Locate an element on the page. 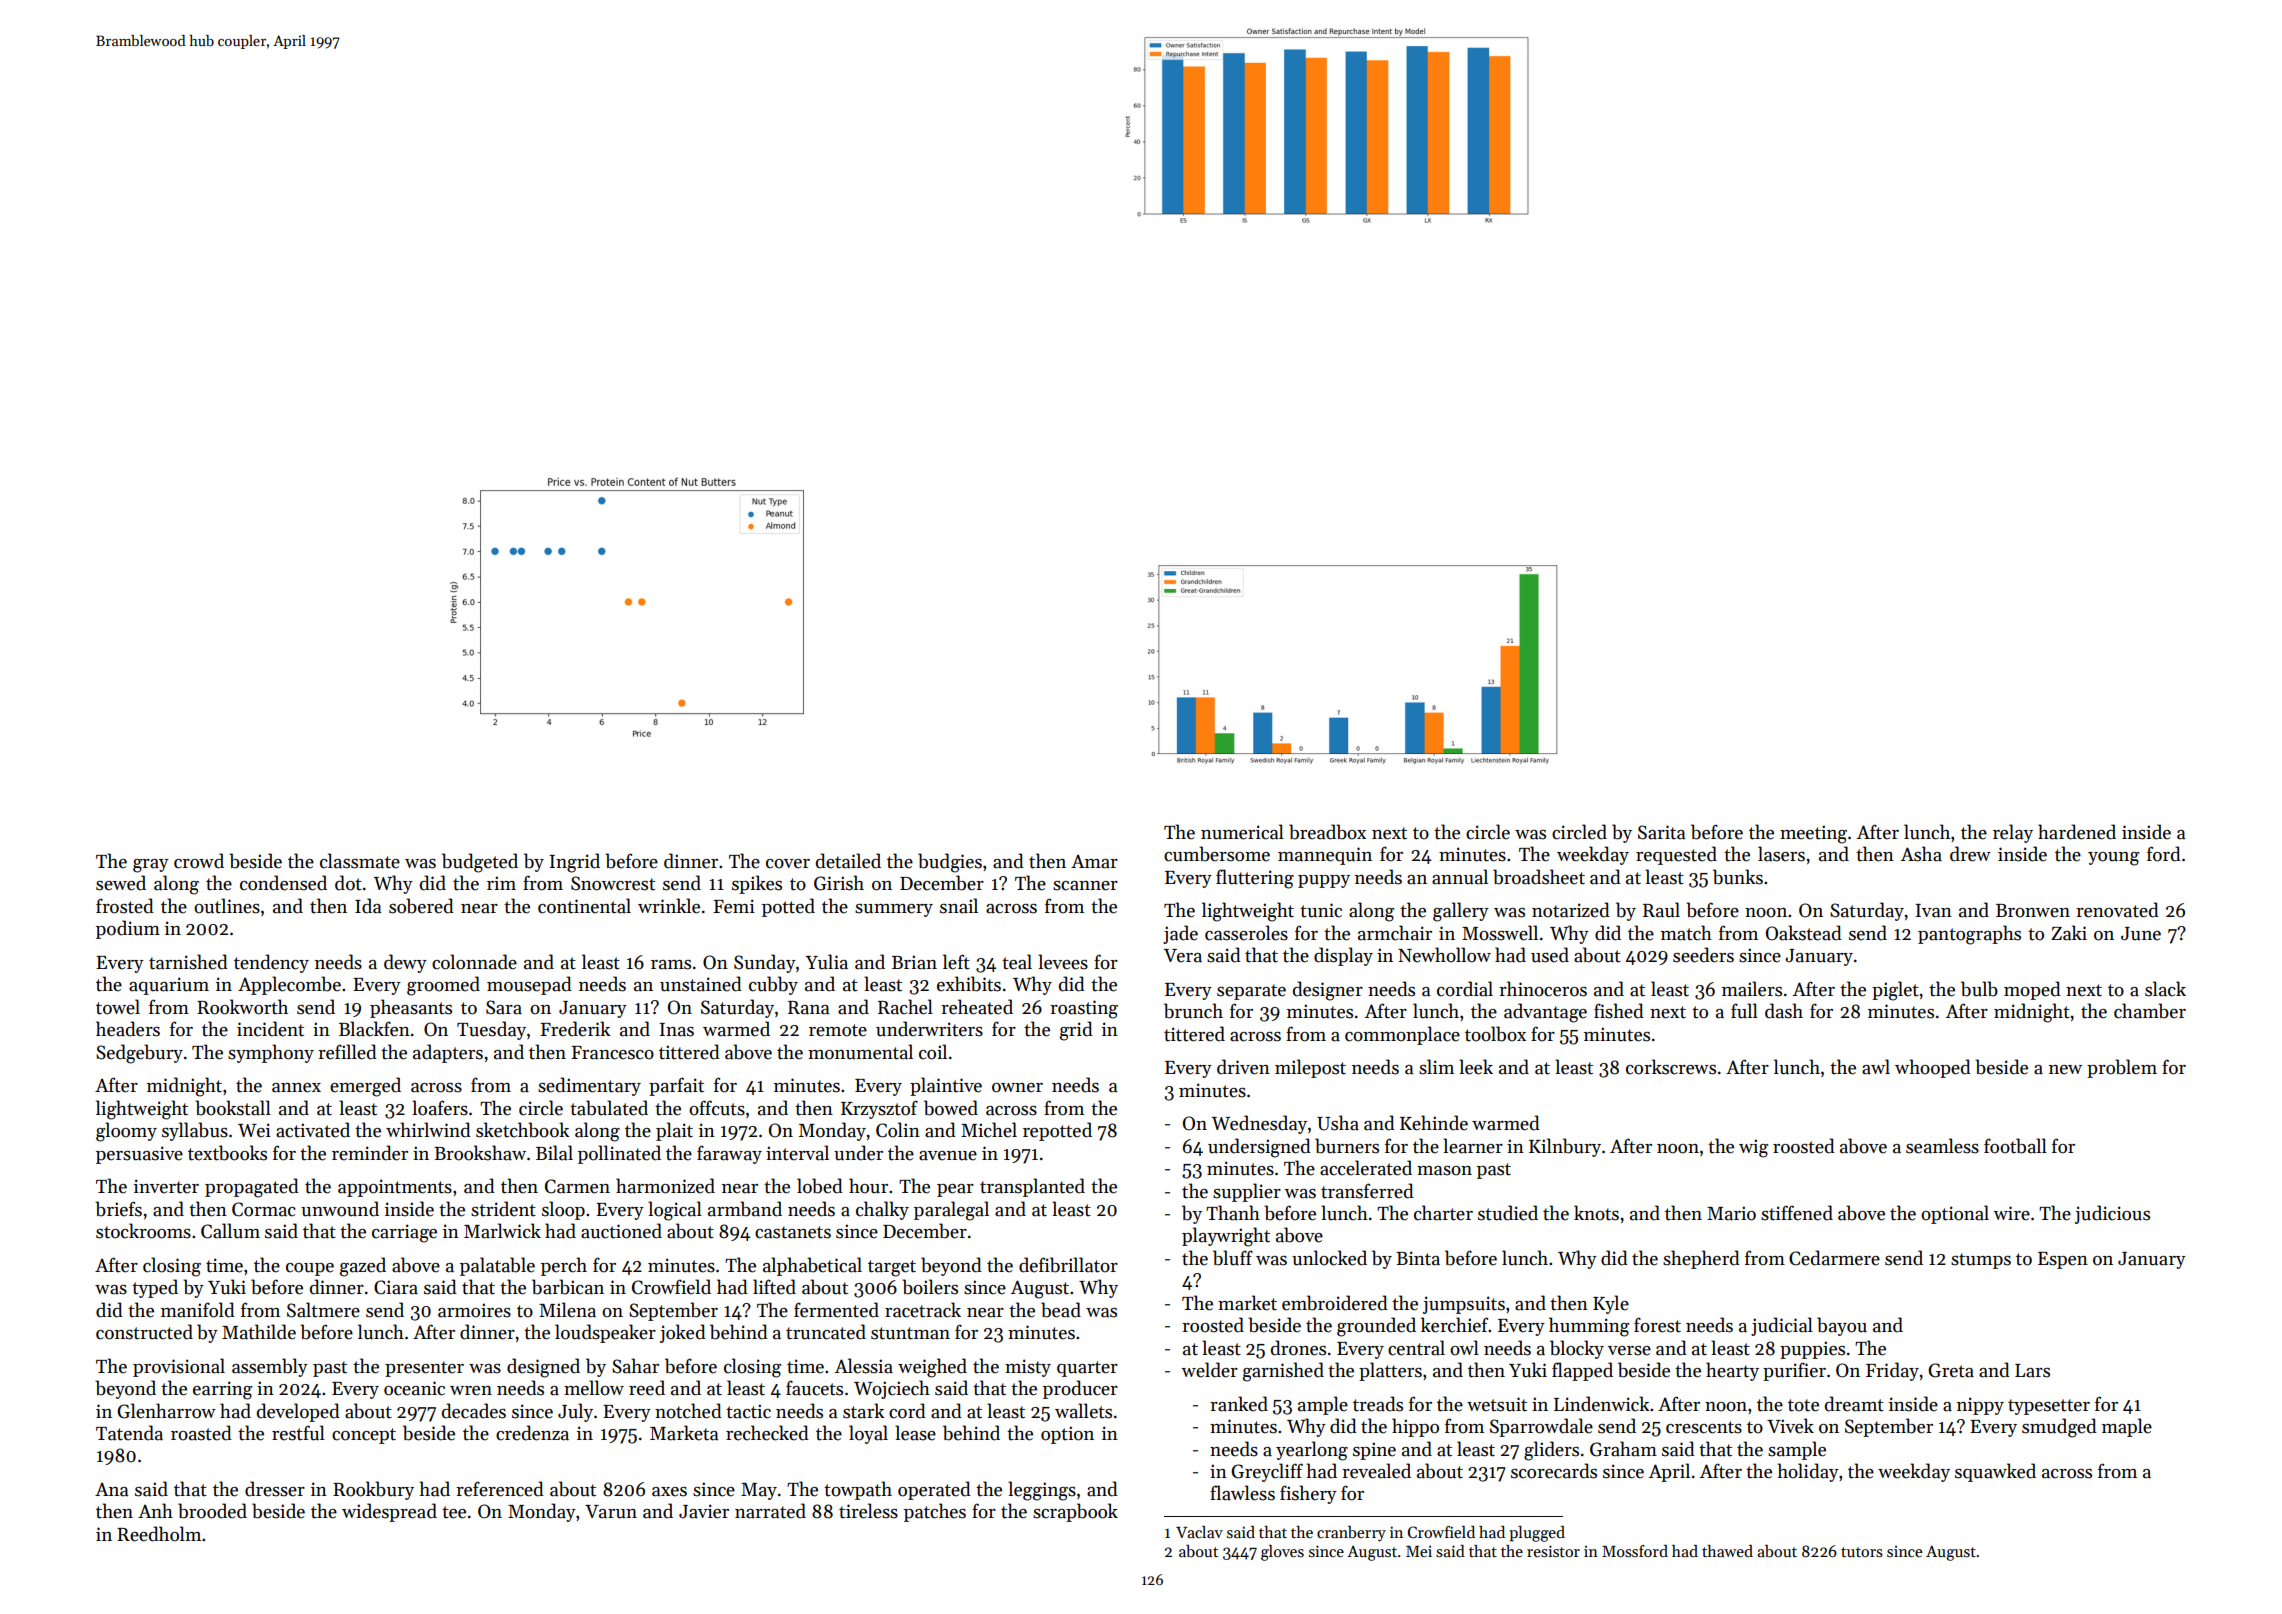 The height and width of the document is (1614, 2282). breadbox is located at coordinates (1327, 832).
